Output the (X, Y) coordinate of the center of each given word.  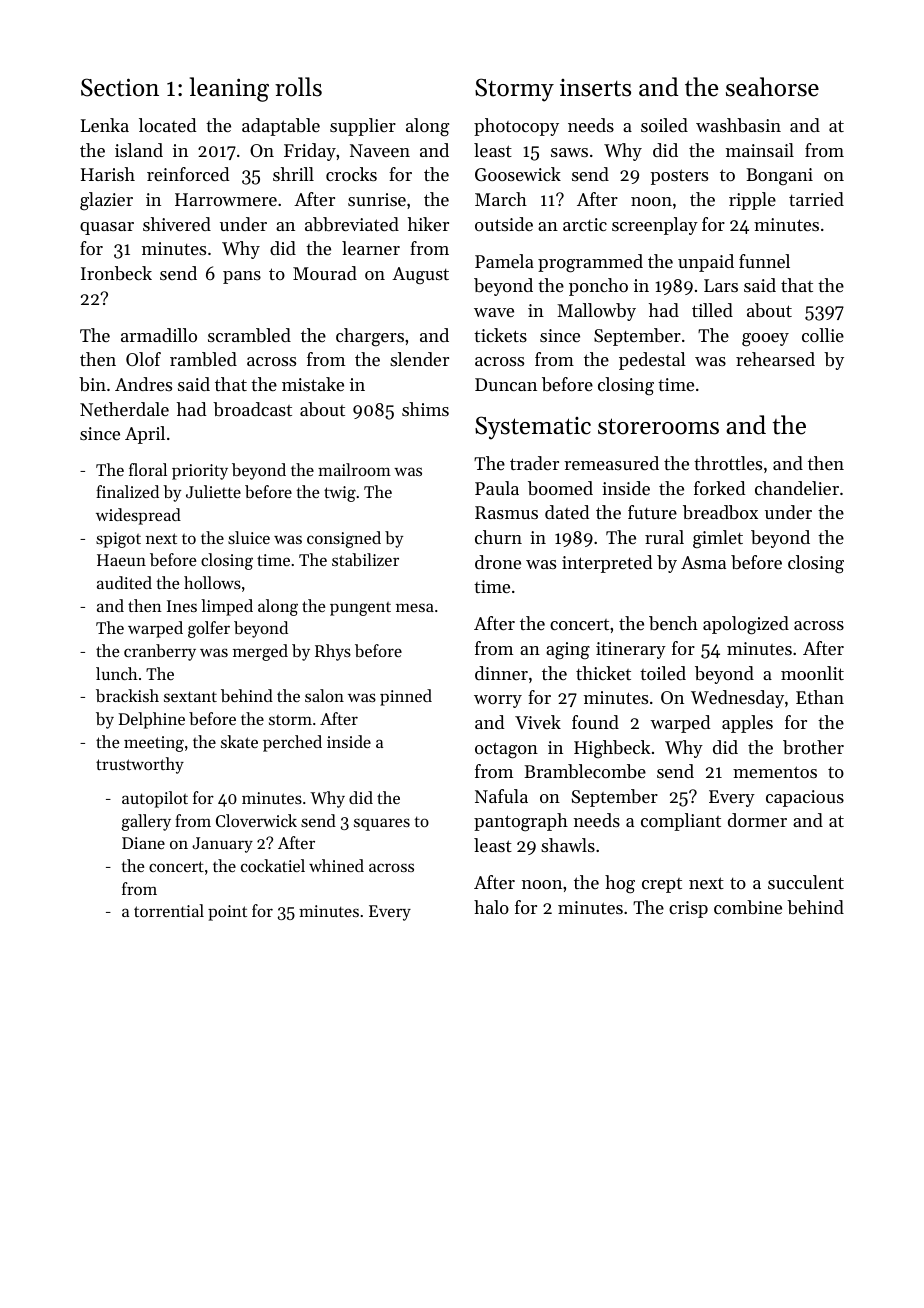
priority (200, 472)
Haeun (121, 560)
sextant (190, 696)
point (227, 913)
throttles (728, 463)
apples (747, 724)
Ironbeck (116, 273)
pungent (360, 609)
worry (498, 701)
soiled (664, 125)
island (139, 150)
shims (425, 409)
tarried (816, 199)
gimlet (718, 539)
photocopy (516, 127)
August (420, 275)
